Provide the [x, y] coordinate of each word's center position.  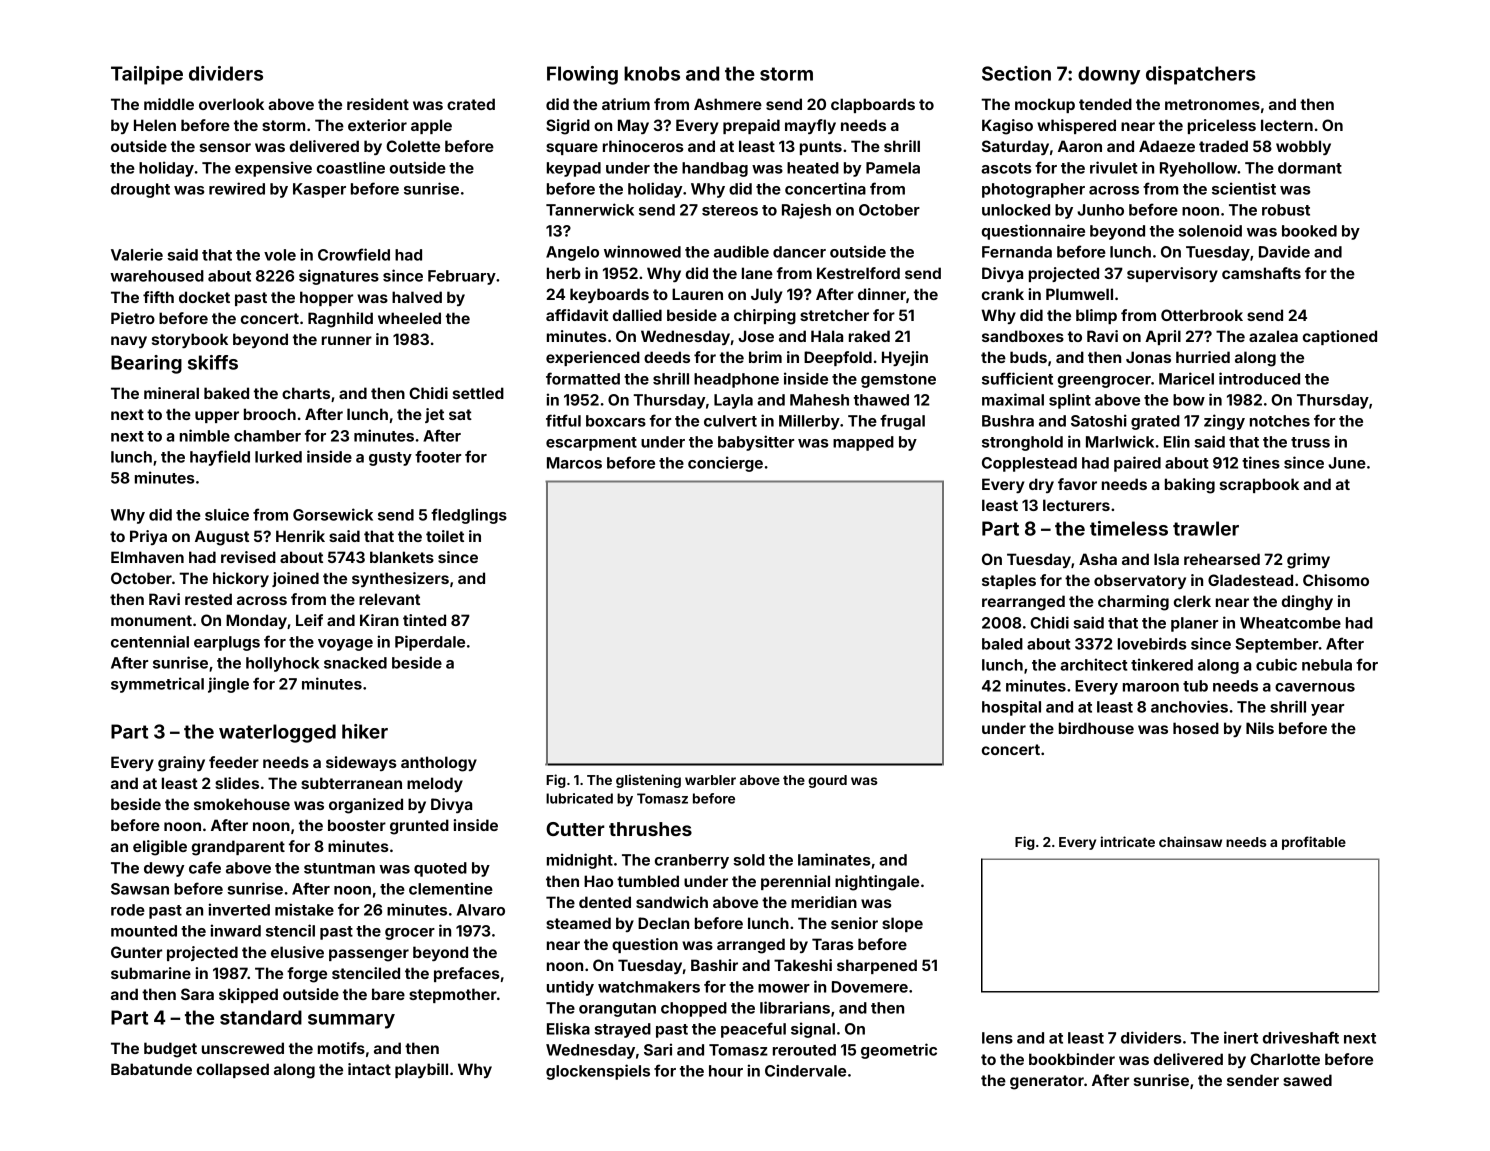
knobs [652, 73]
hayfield [220, 458]
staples [1009, 581]
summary [351, 1021]
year [1327, 710]
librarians [795, 1007]
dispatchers [1201, 75]
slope [902, 924]
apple [431, 126]
